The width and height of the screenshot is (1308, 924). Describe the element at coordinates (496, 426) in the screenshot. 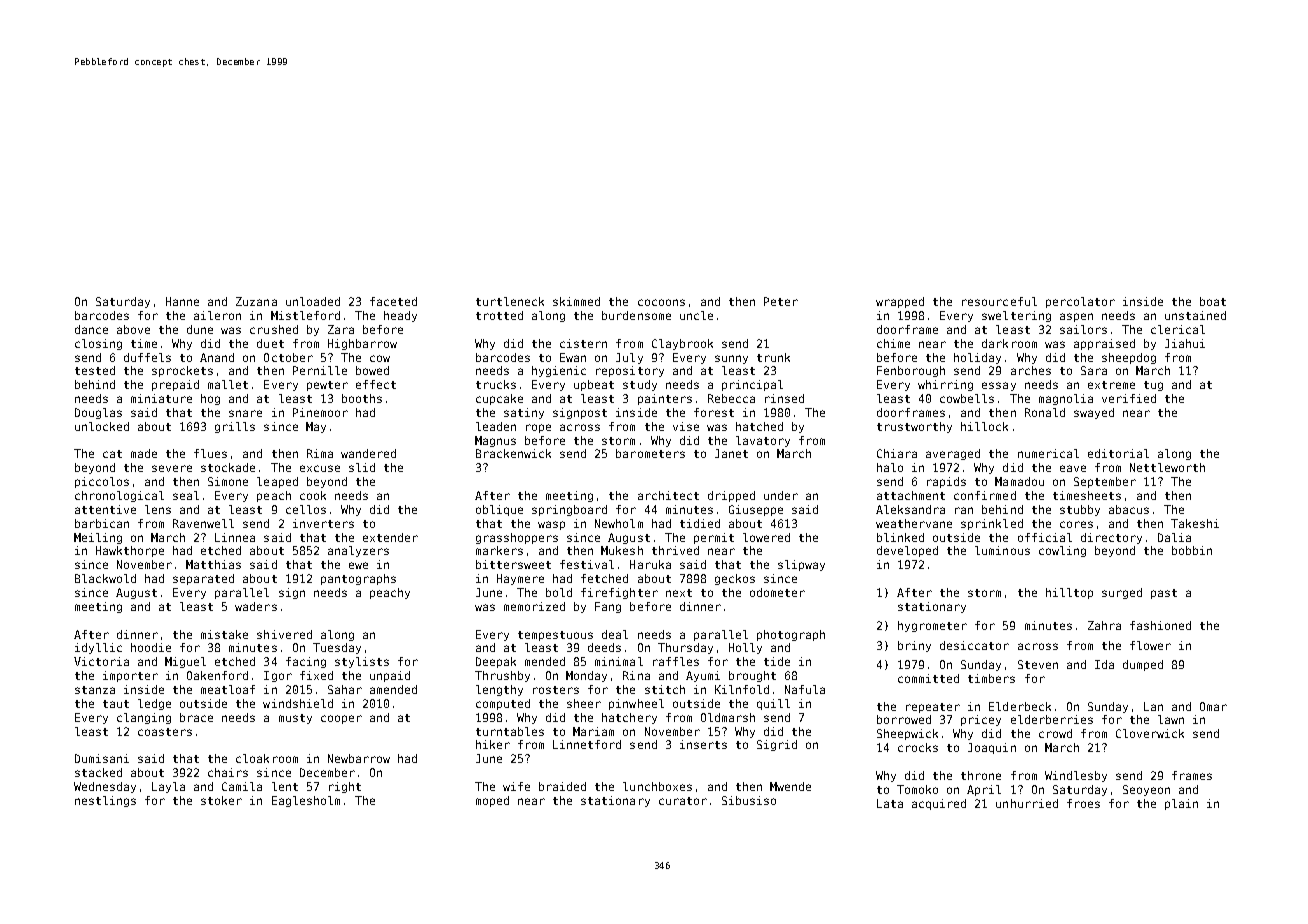

I see `leaden` at that location.
